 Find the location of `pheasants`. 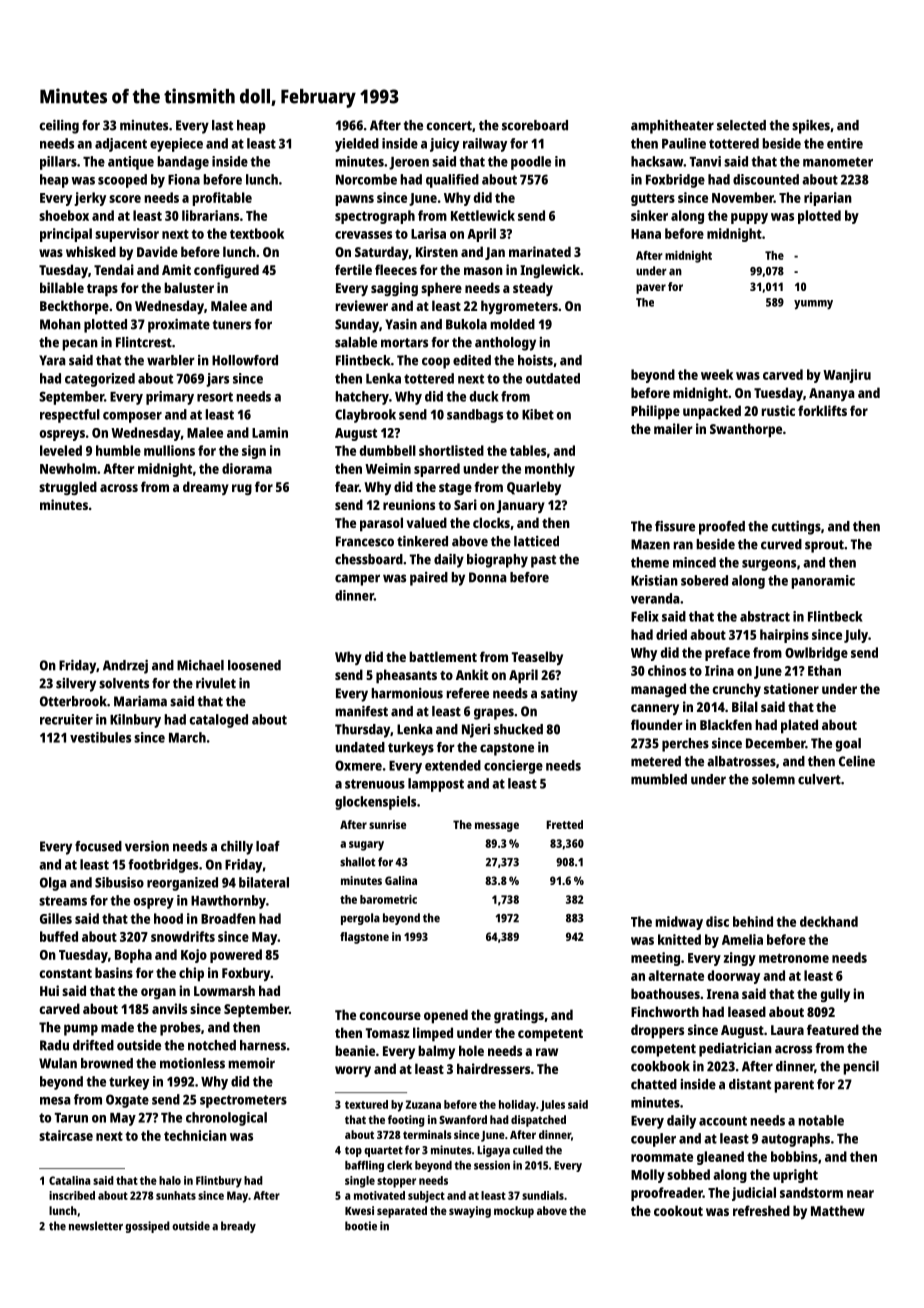

pheasants is located at coordinates (406, 676).
